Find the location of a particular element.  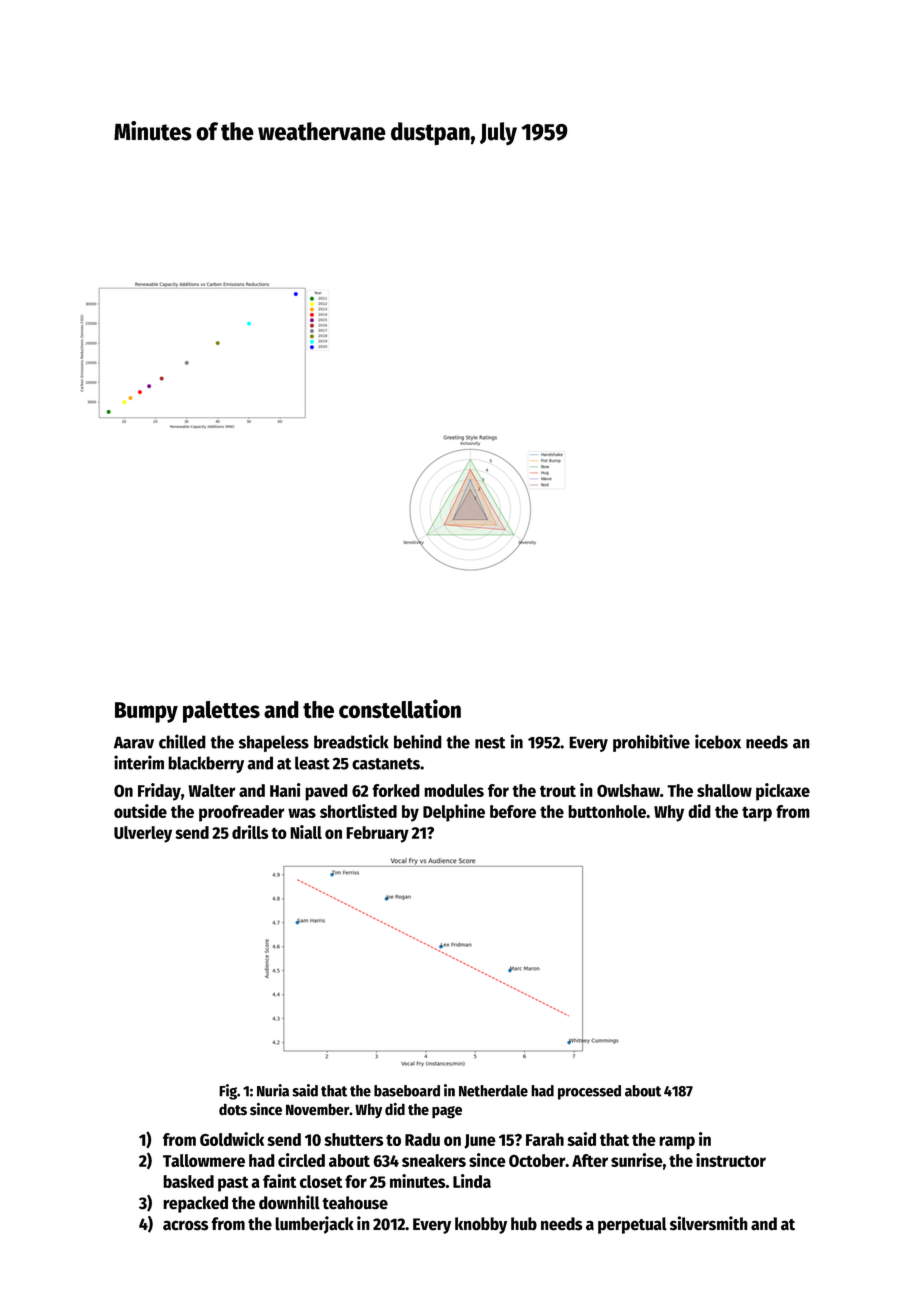

Nuria is located at coordinates (273, 1090).
